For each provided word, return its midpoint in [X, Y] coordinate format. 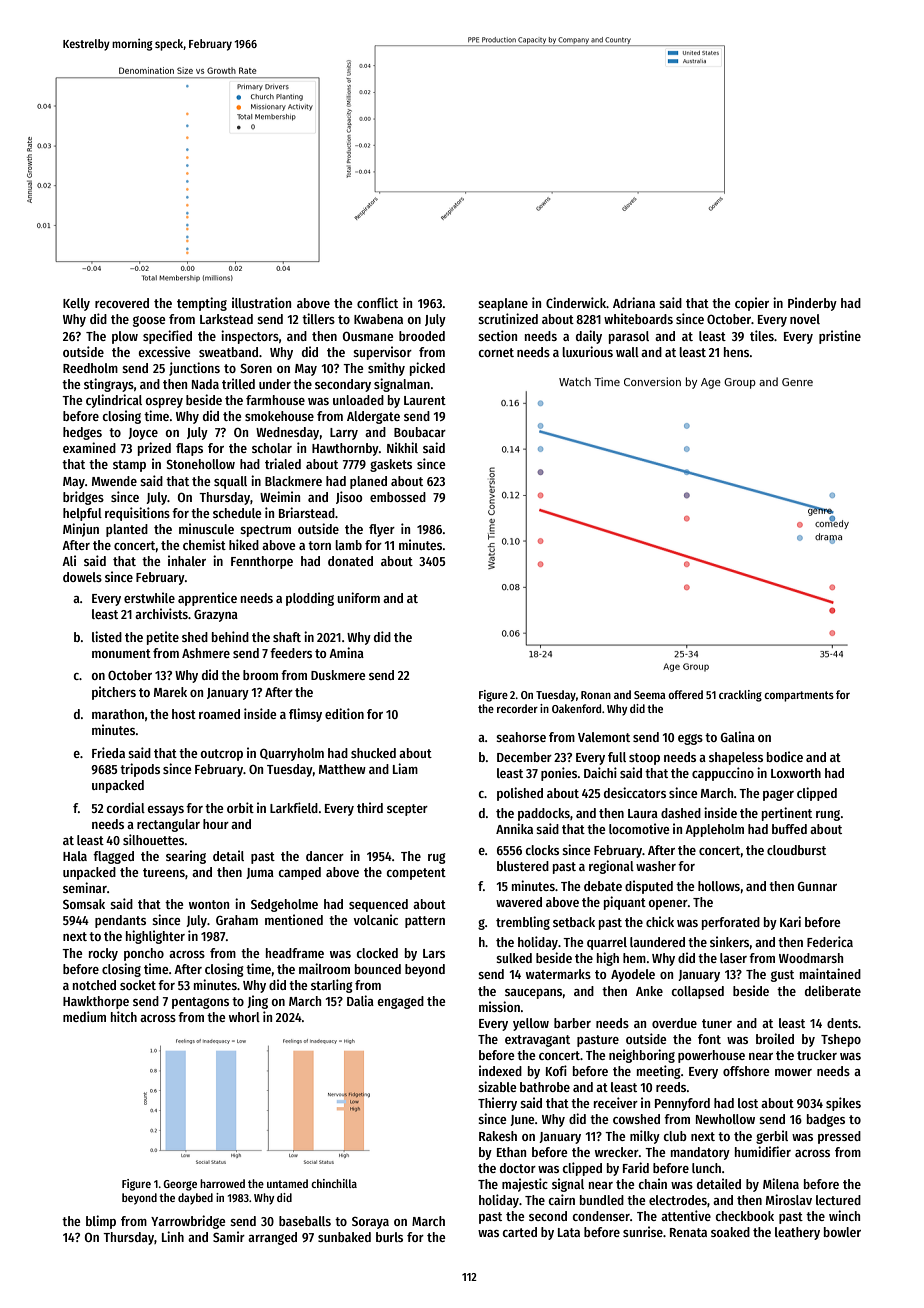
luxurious [587, 351]
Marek [170, 692]
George [180, 1185]
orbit [240, 807]
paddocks [544, 814]
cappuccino [723, 774]
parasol [629, 337]
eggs [690, 739]
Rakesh [498, 1136]
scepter [407, 810]
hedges [82, 433]
